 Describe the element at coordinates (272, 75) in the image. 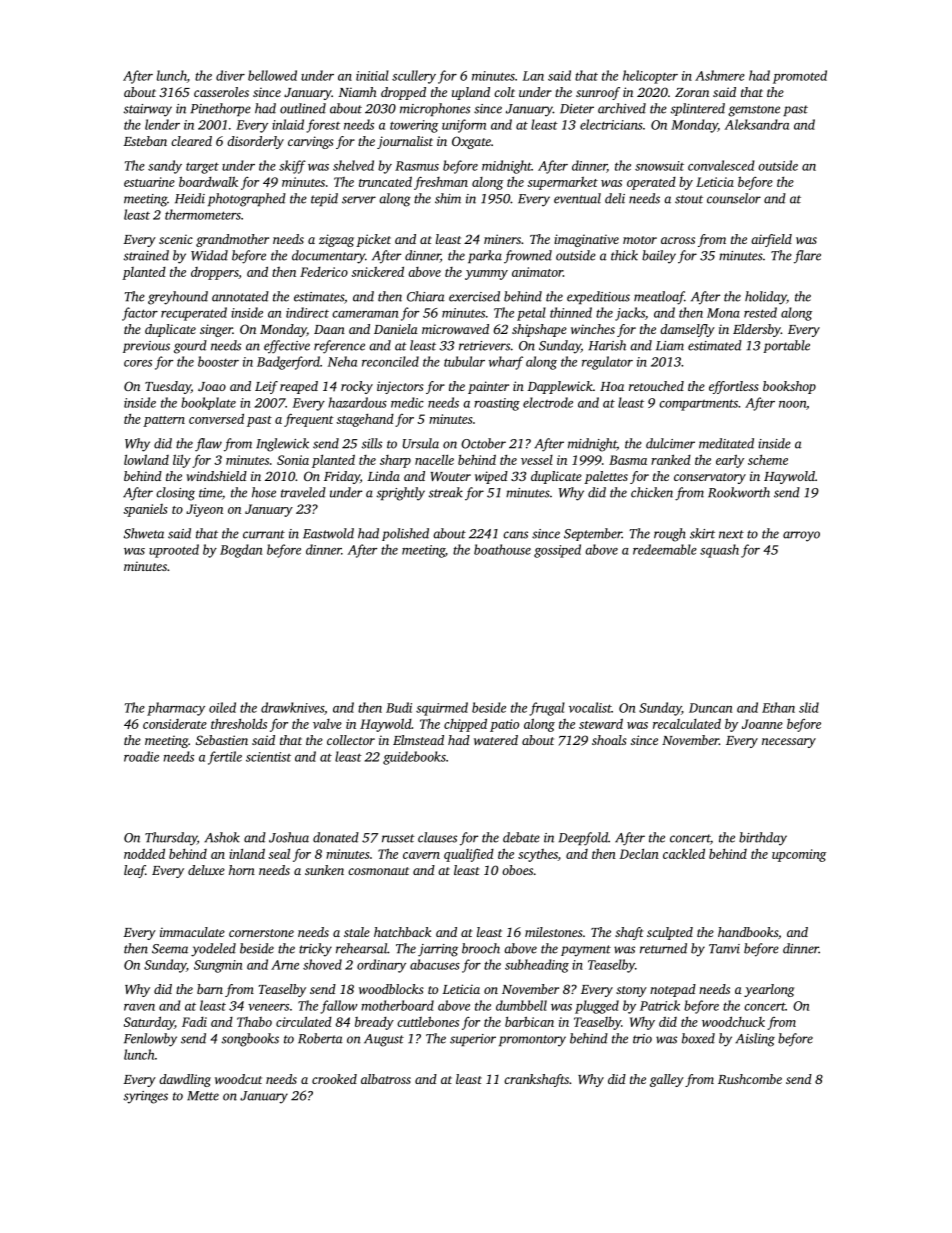

I see `bellowed` at that location.
